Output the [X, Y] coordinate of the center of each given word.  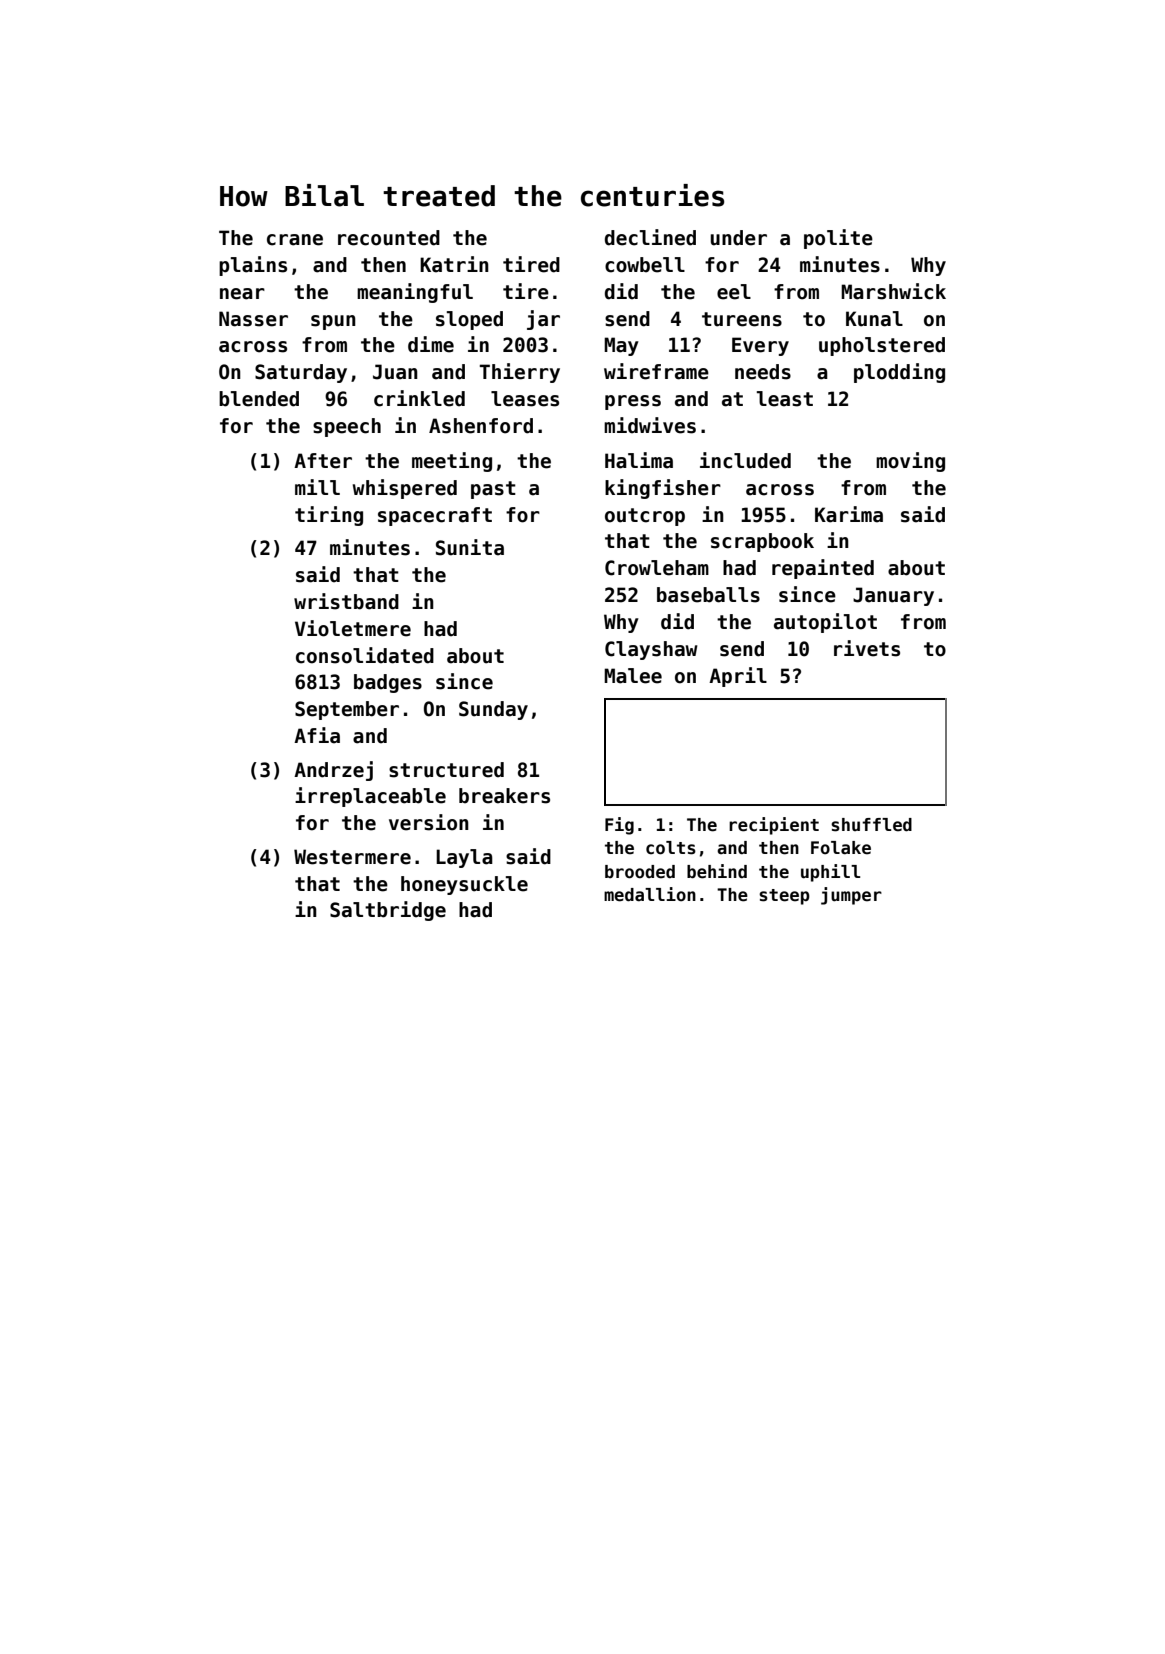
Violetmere [353, 628]
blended [259, 399]
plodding [899, 373]
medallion [650, 894]
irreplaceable [370, 797]
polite [838, 239]
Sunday [493, 710]
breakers [504, 796]
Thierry [520, 373]
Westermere [352, 857]
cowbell [645, 265]
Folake [841, 848]
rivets [867, 648]
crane [295, 240]
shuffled [871, 825]
